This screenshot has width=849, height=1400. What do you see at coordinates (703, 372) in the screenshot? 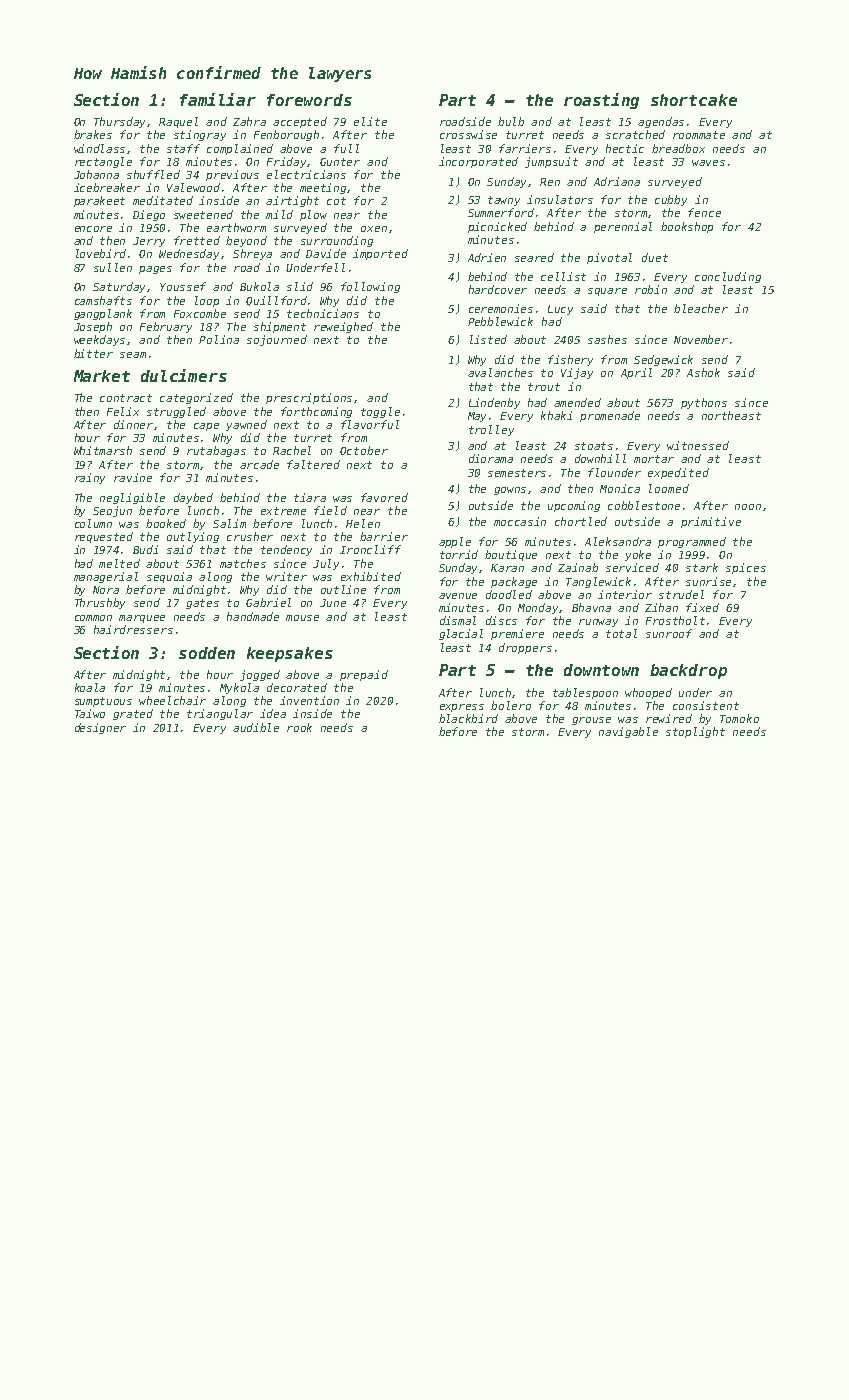
I see `Ashok` at bounding box center [703, 372].
